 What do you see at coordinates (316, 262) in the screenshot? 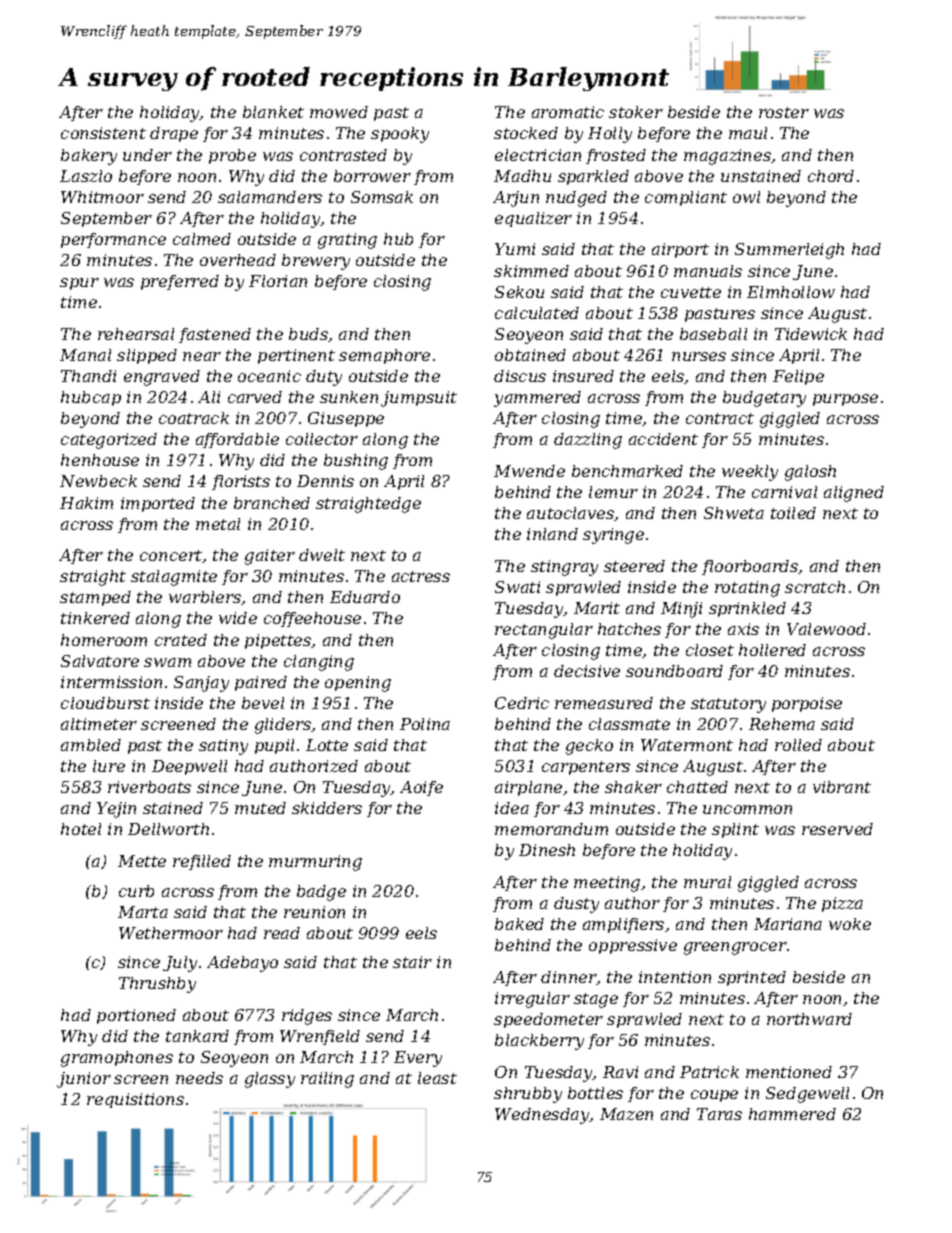
I see `brewery` at bounding box center [316, 262].
